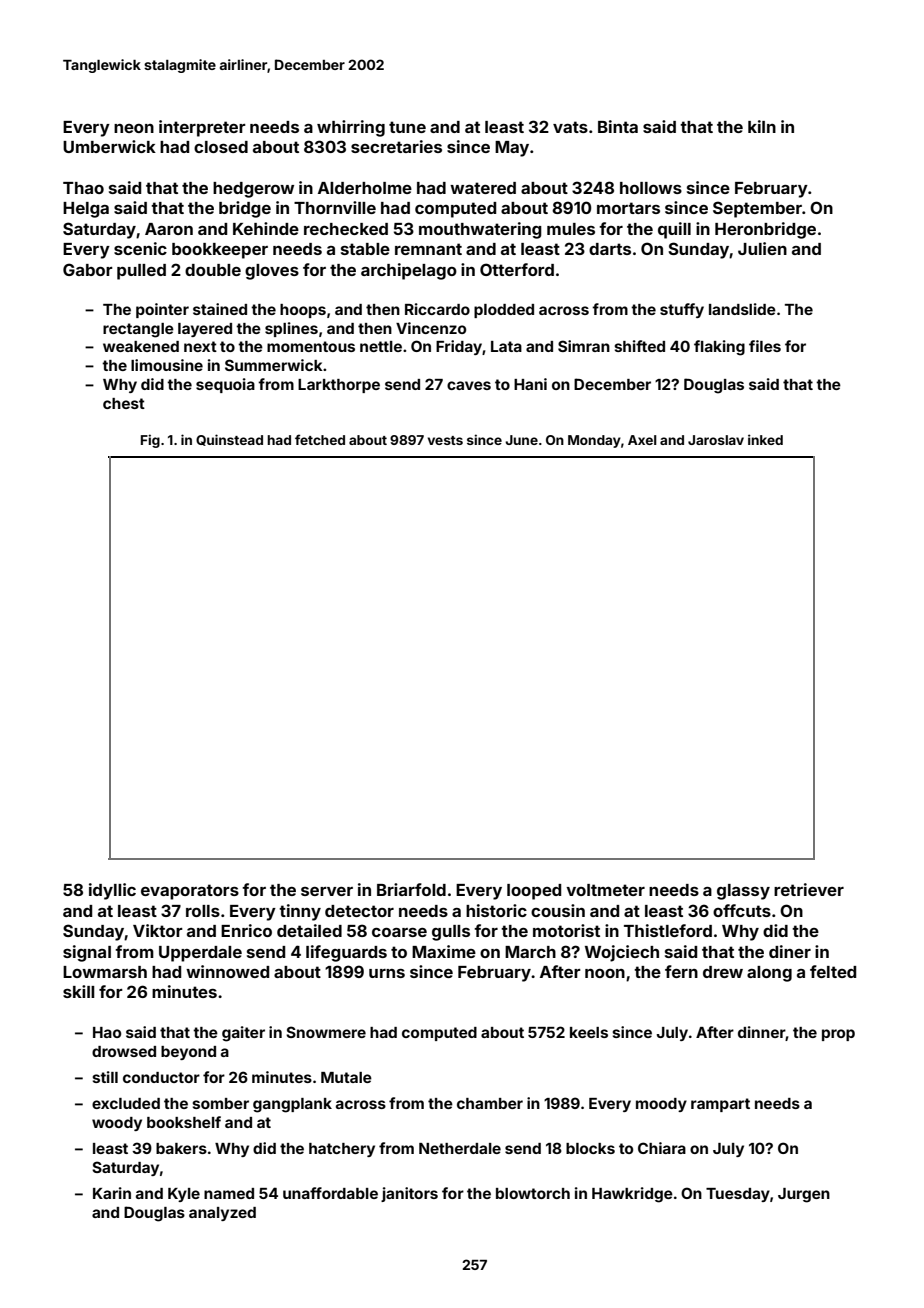 The height and width of the screenshot is (1308, 924). Describe the element at coordinates (765, 439) in the screenshot. I see `inked` at that location.
